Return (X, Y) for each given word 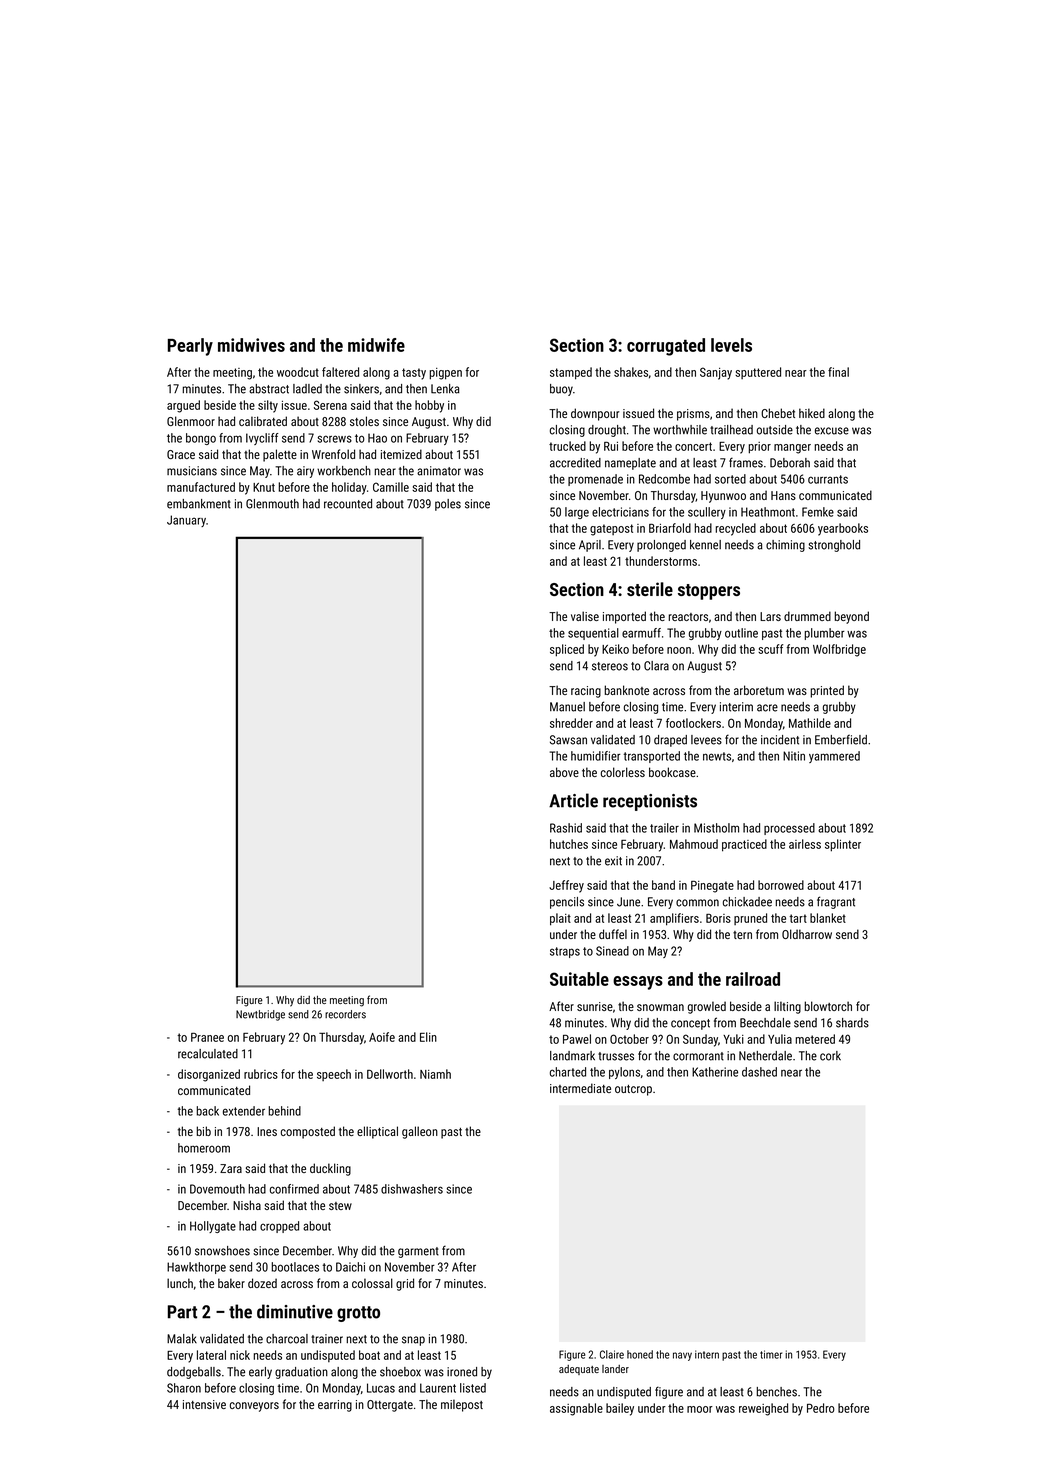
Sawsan (568, 740)
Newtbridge (260, 1015)
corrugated (666, 347)
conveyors (254, 1407)
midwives (251, 345)
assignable (576, 1409)
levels (731, 345)
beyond (851, 617)
